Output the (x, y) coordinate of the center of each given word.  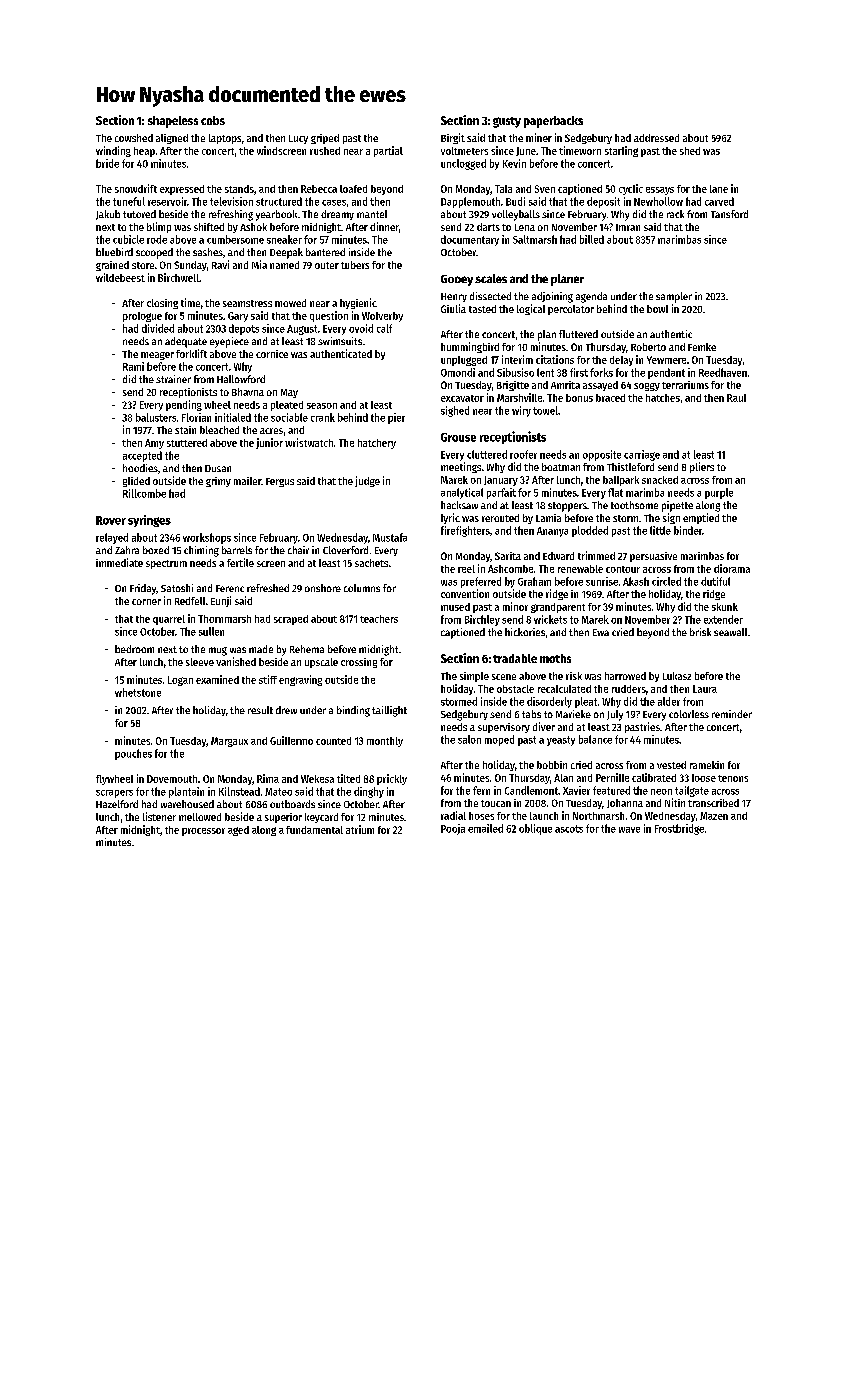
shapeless (173, 122)
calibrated (654, 777)
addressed (656, 138)
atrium (360, 829)
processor (203, 832)
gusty (507, 122)
